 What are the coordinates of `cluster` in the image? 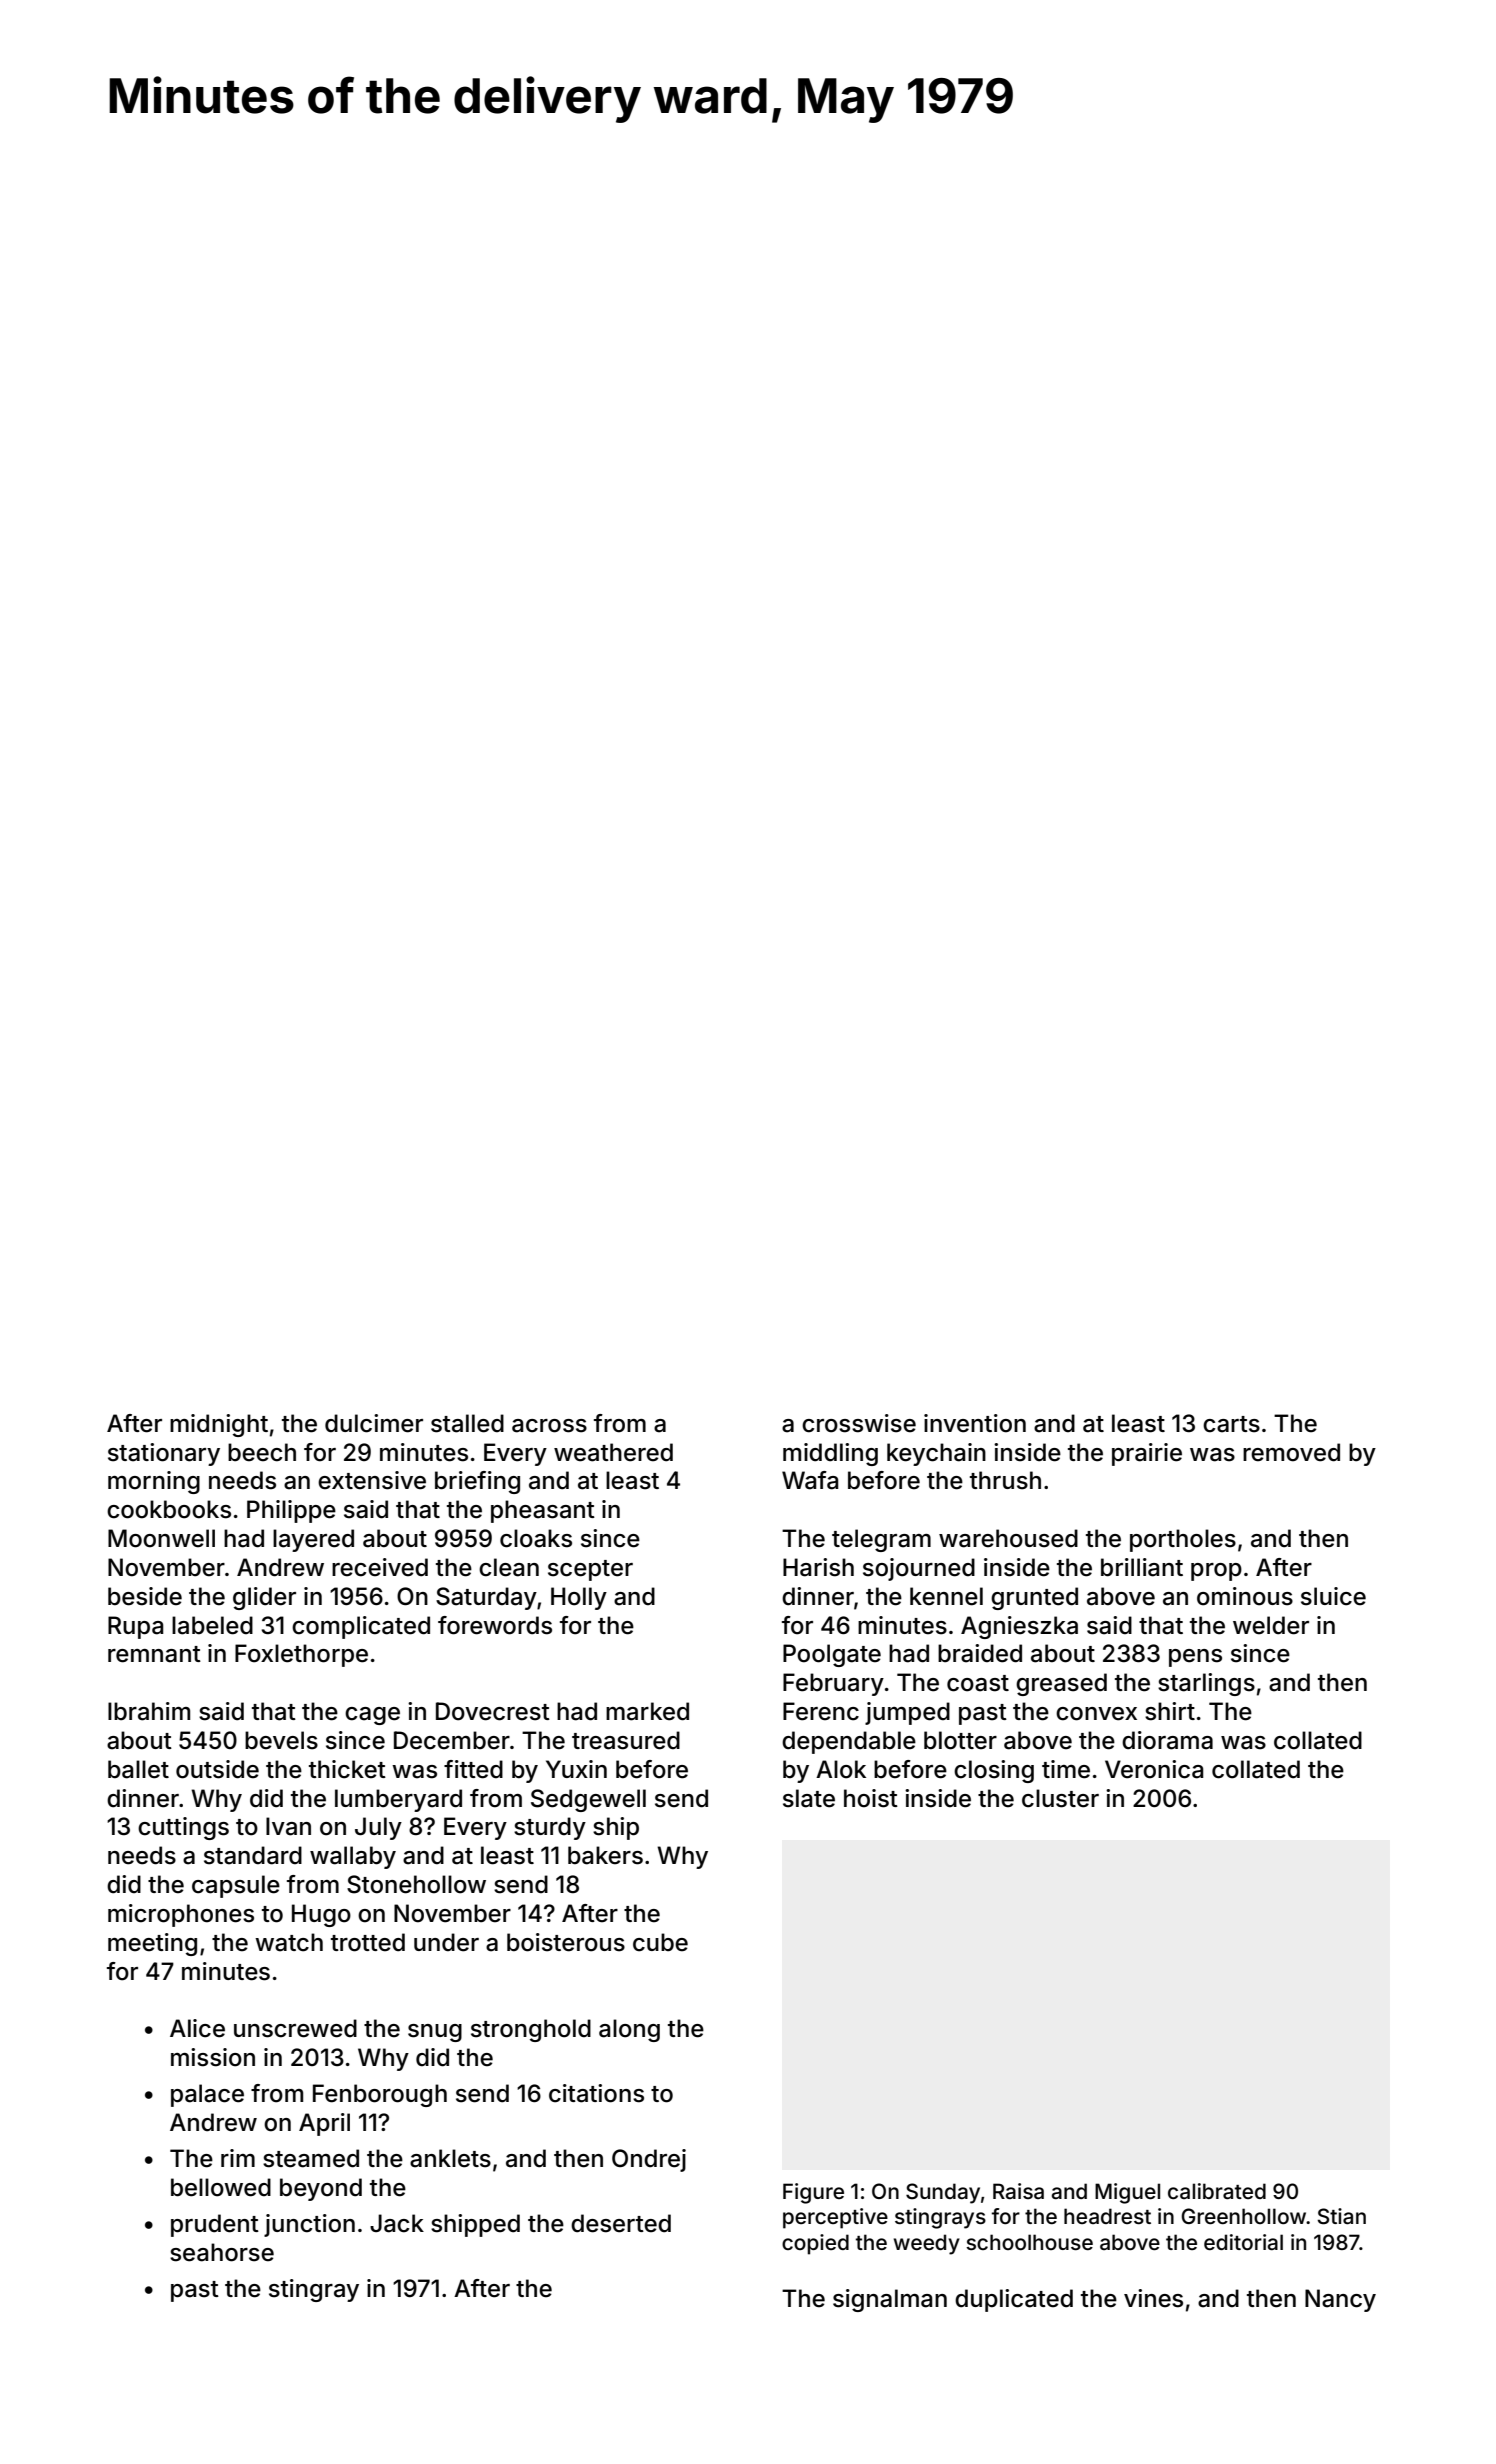 It's located at (1060, 1798).
